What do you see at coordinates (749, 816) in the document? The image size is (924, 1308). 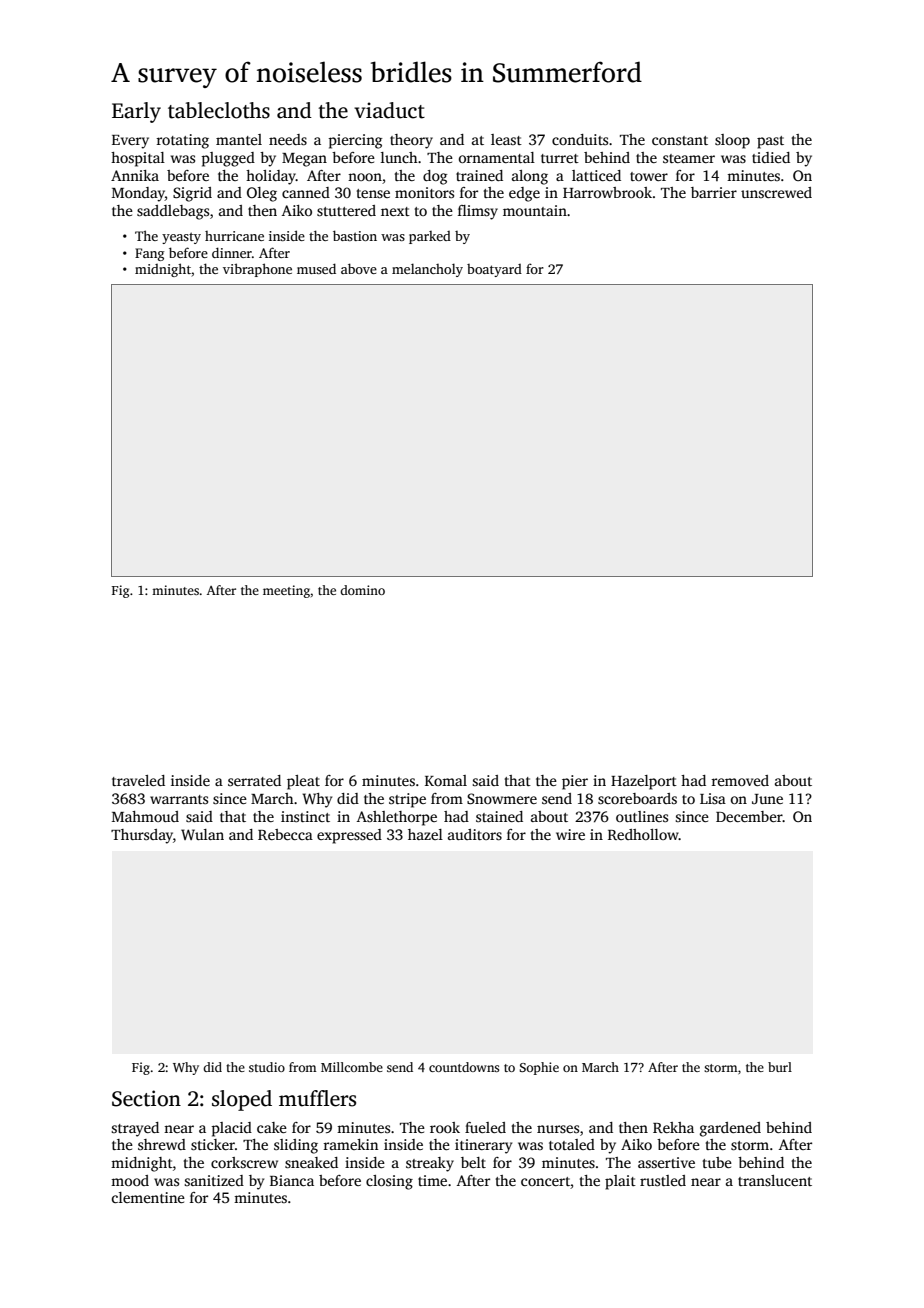 I see `December` at bounding box center [749, 816].
